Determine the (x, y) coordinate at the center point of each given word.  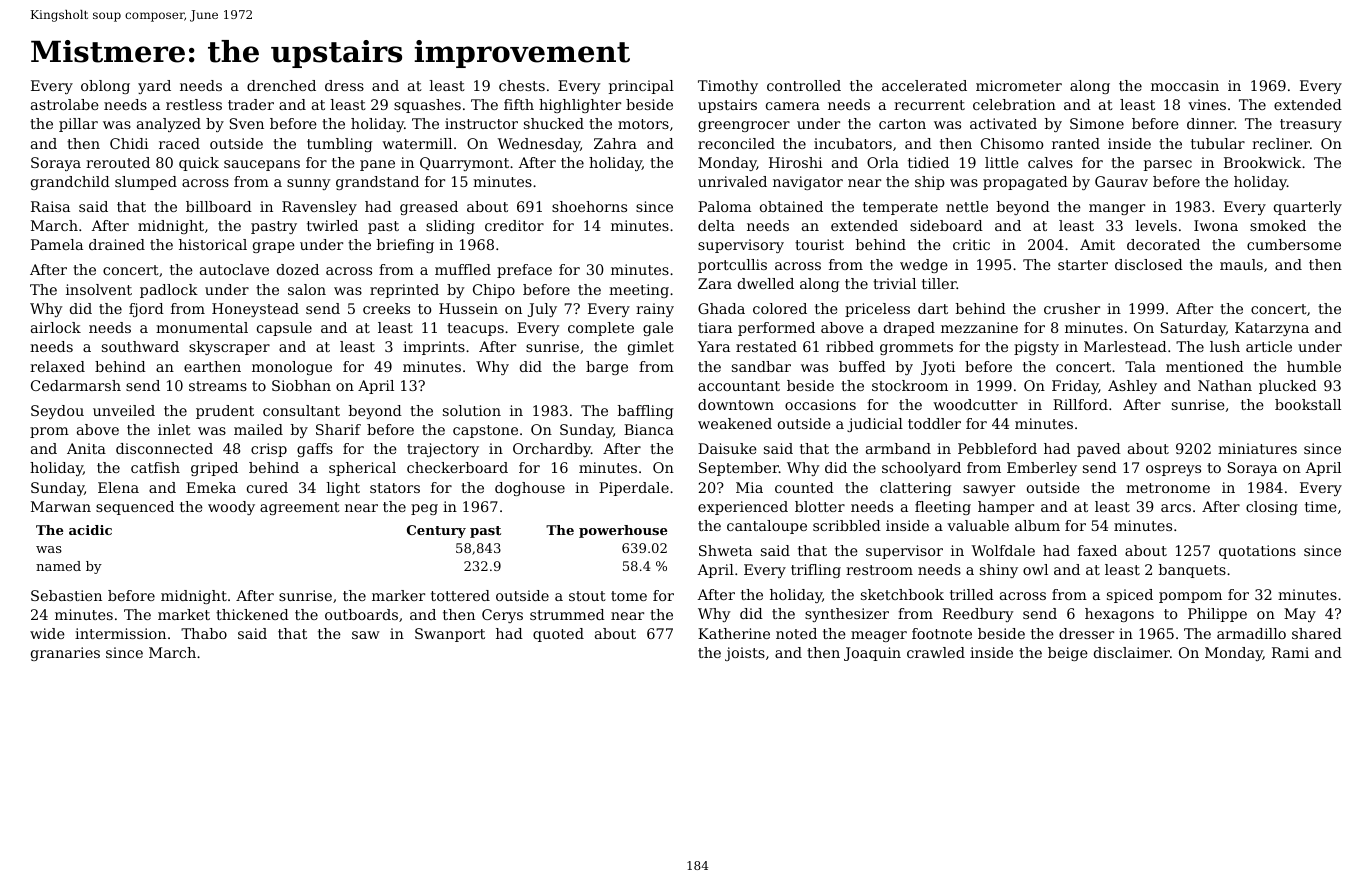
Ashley (1132, 387)
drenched (281, 85)
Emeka (211, 487)
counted (804, 487)
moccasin (1185, 85)
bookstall (1308, 404)
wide (47, 633)
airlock (56, 327)
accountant (739, 386)
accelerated (924, 85)
